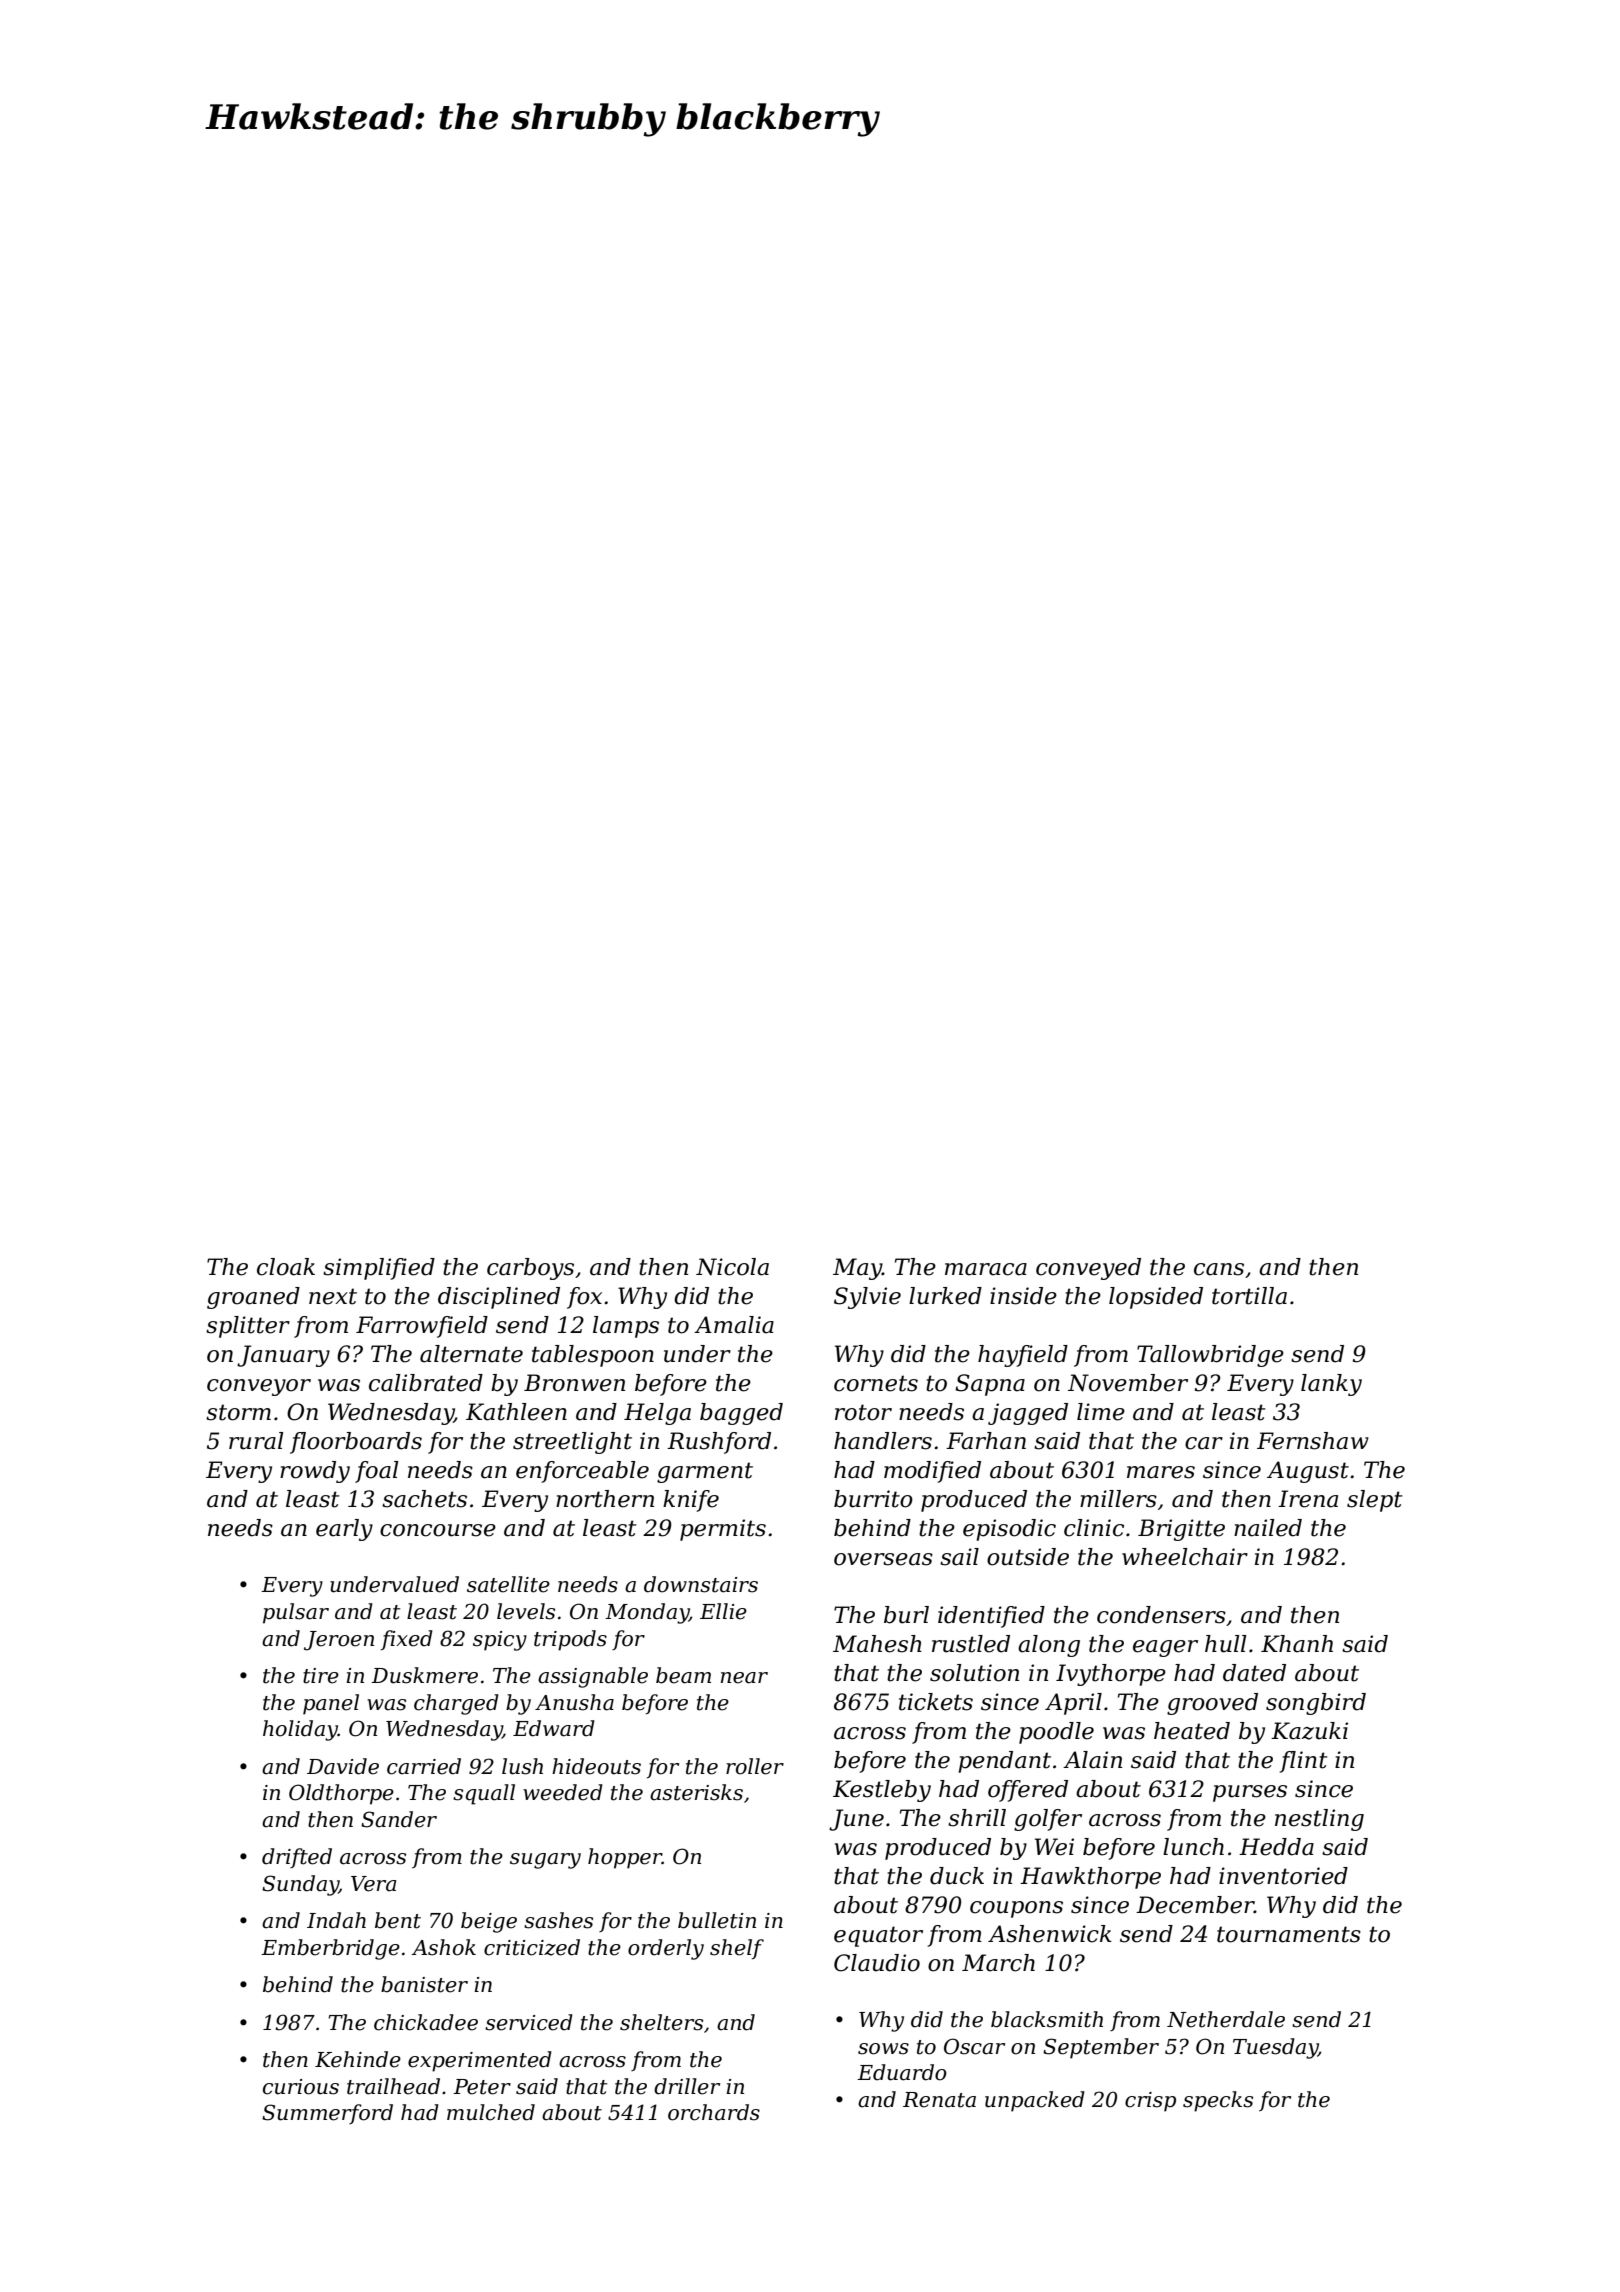 This document has width=1620, height=2292. Describe the element at coordinates (1250, 1793) in the document. I see `purses` at that location.
